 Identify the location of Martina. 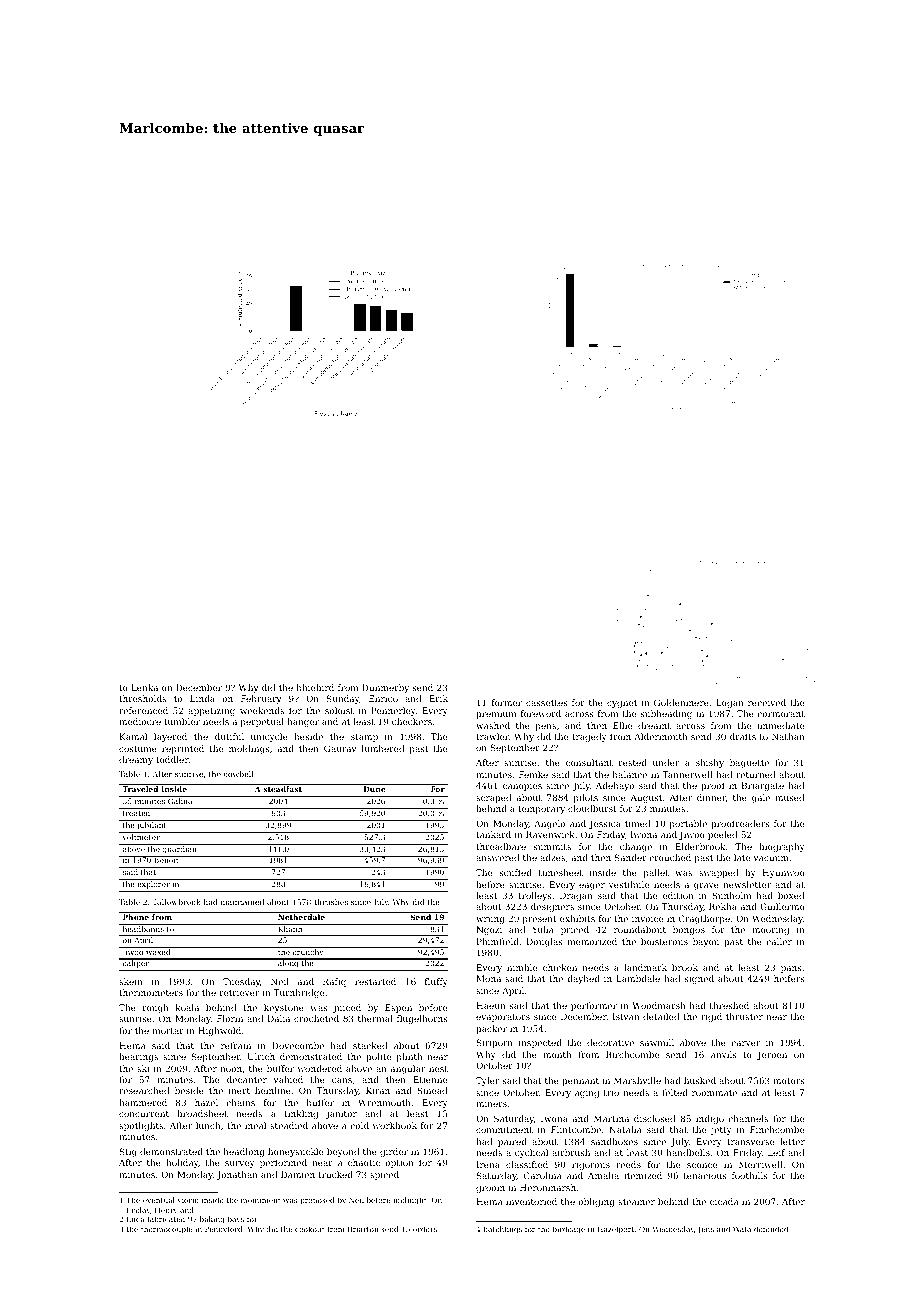
(611, 1118).
